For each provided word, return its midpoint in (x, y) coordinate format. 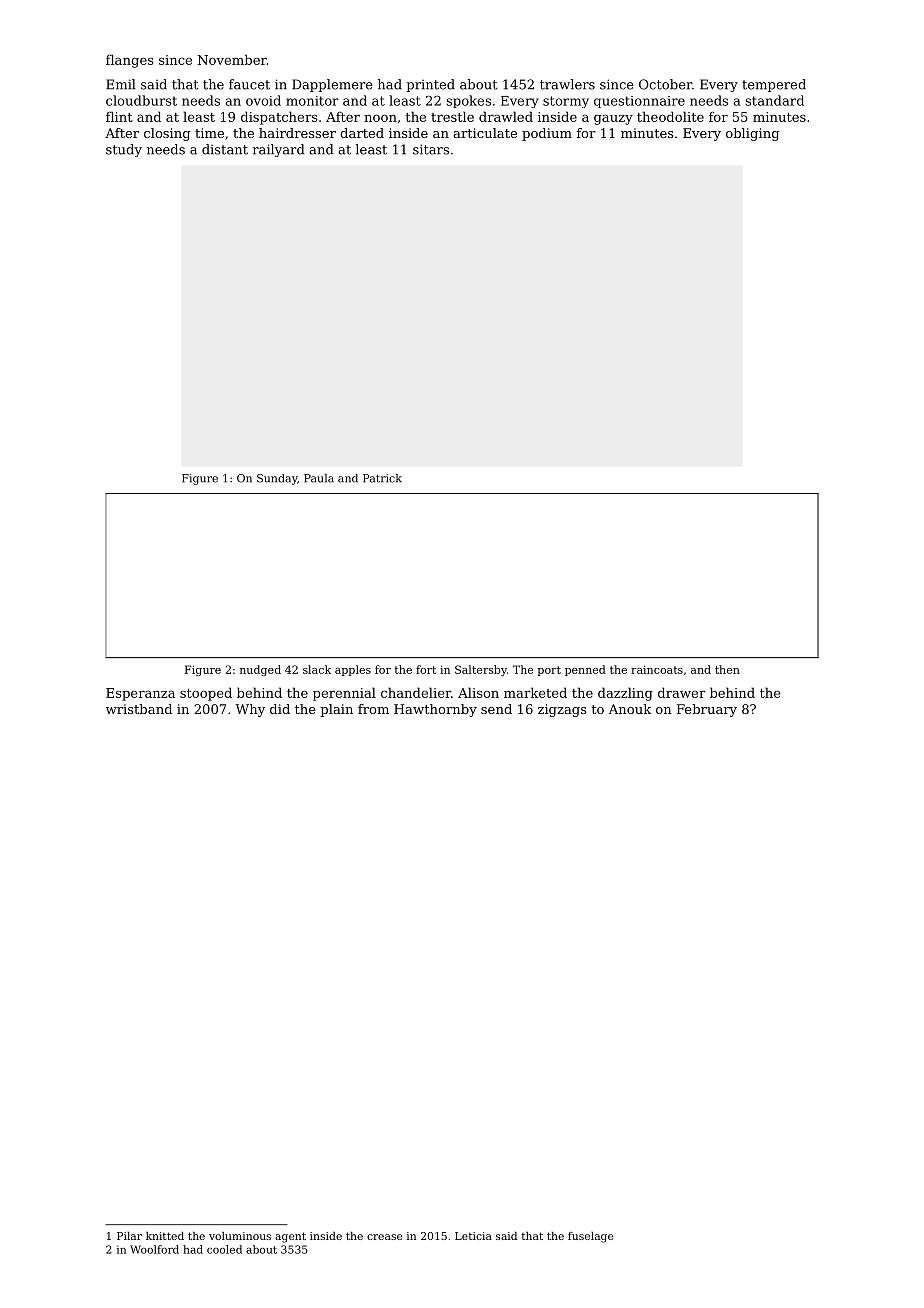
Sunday (277, 479)
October (665, 84)
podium (547, 134)
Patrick (382, 478)
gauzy (613, 119)
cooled (224, 1249)
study (124, 150)
